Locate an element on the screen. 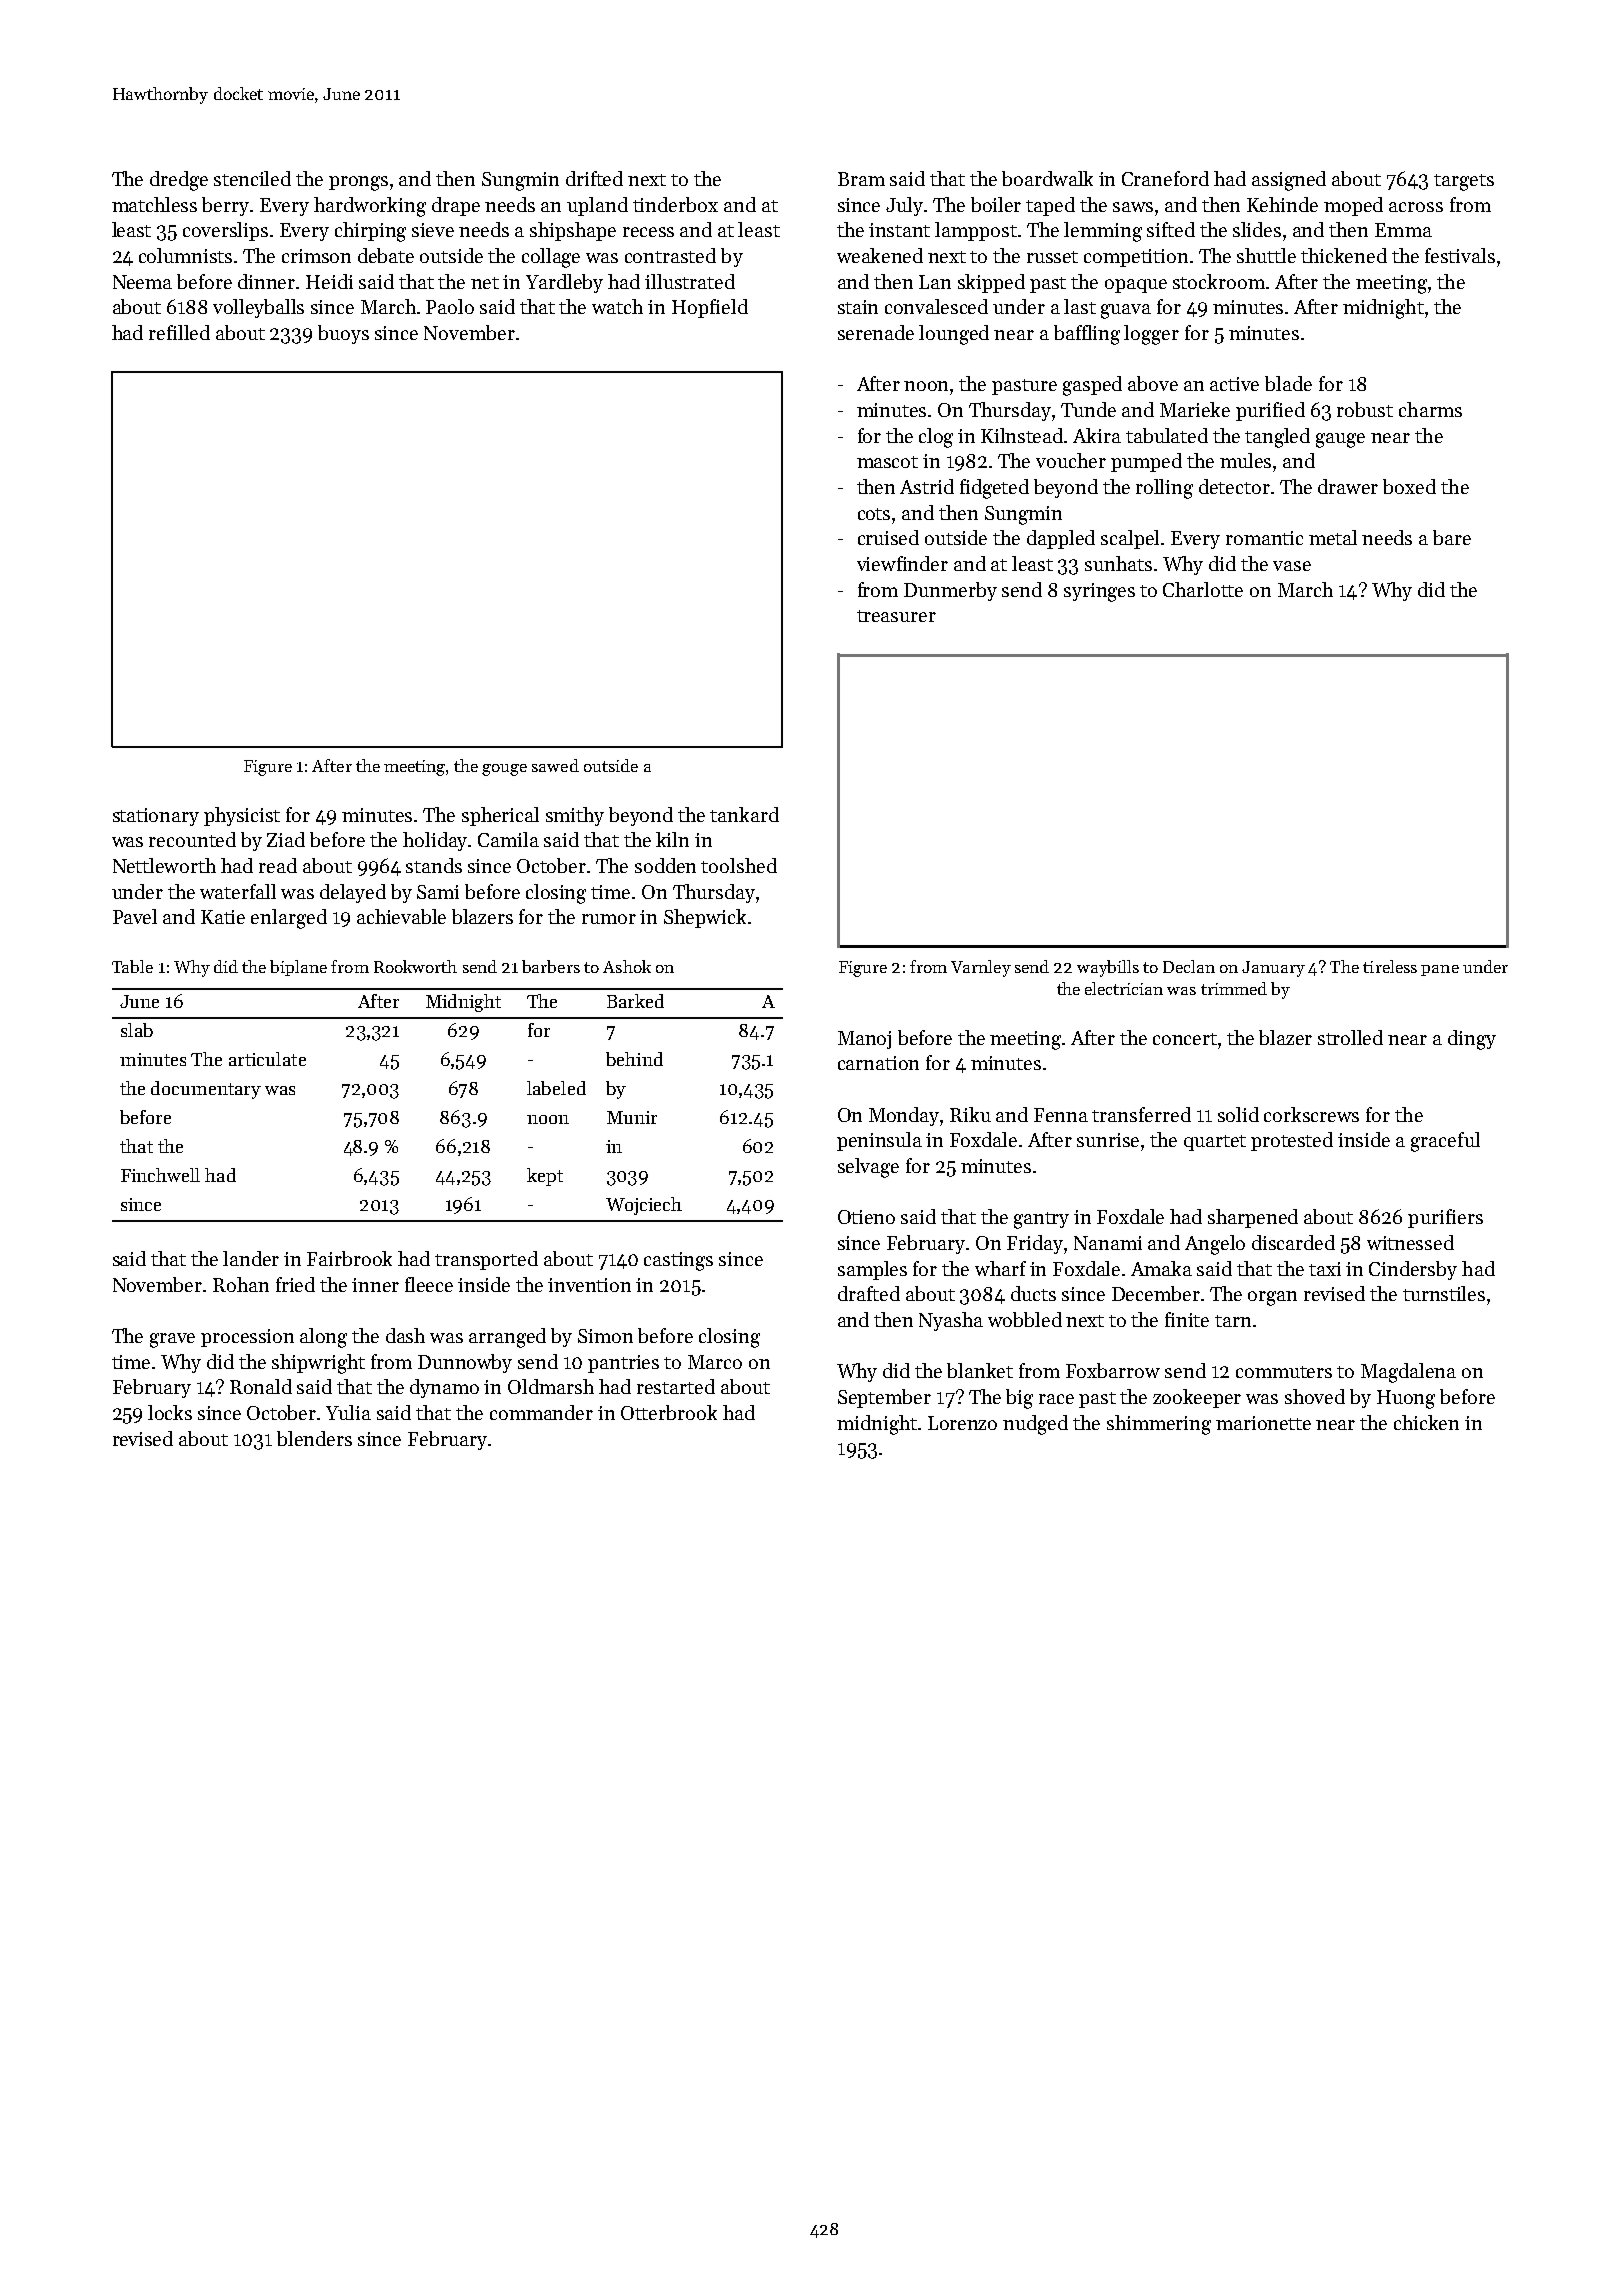 The image size is (1620, 2292). Neema is located at coordinates (142, 282).
